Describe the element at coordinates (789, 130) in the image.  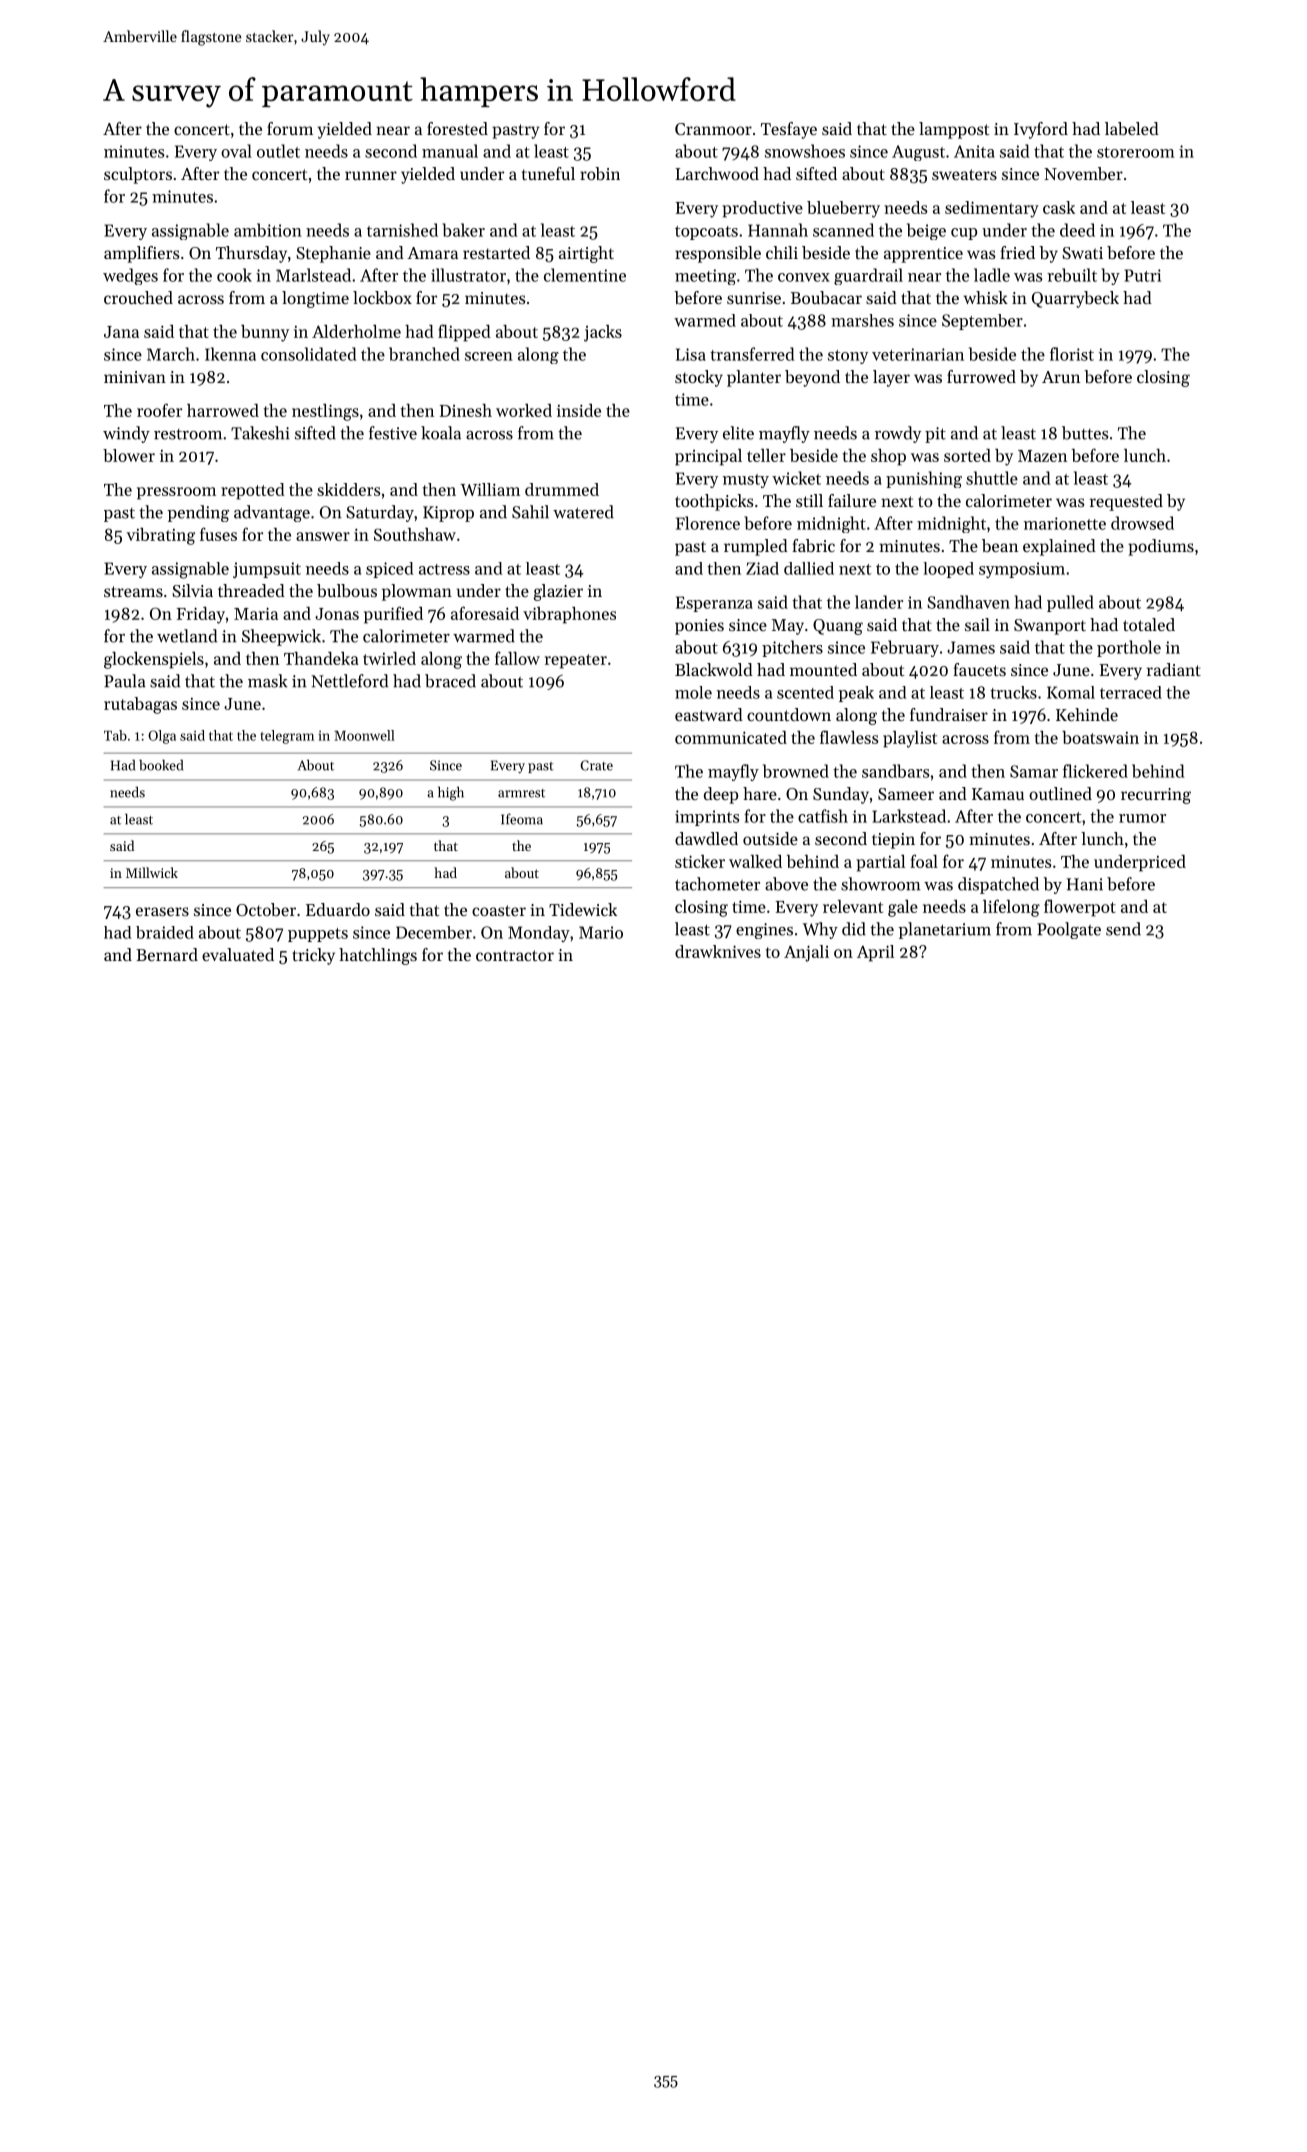
I see `Tesfaye` at that location.
